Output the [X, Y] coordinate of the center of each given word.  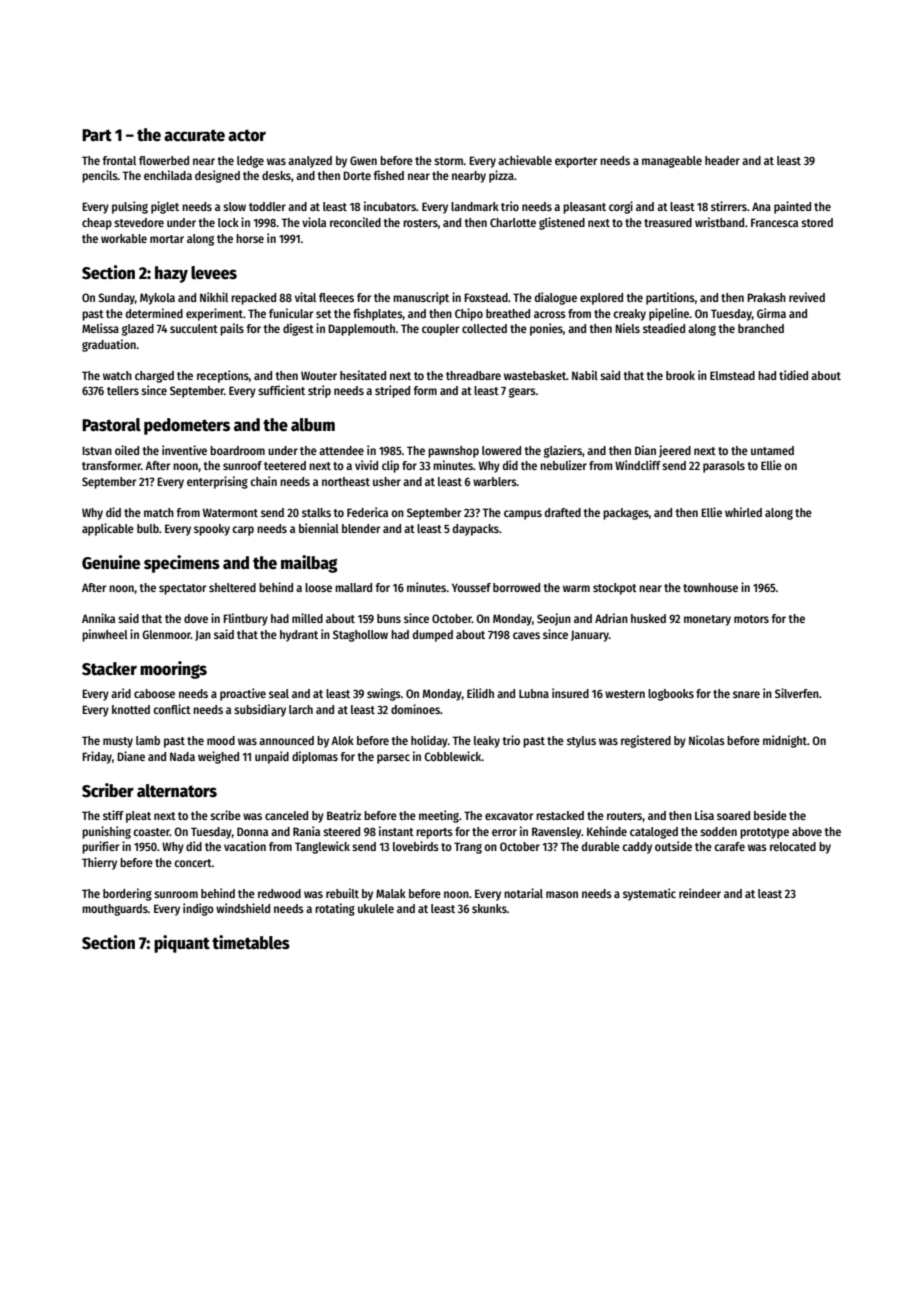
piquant [182, 944]
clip [390, 466]
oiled [127, 450]
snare [746, 694]
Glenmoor [166, 634]
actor [247, 135]
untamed [772, 450]
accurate [194, 135]
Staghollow [360, 636]
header [722, 160]
